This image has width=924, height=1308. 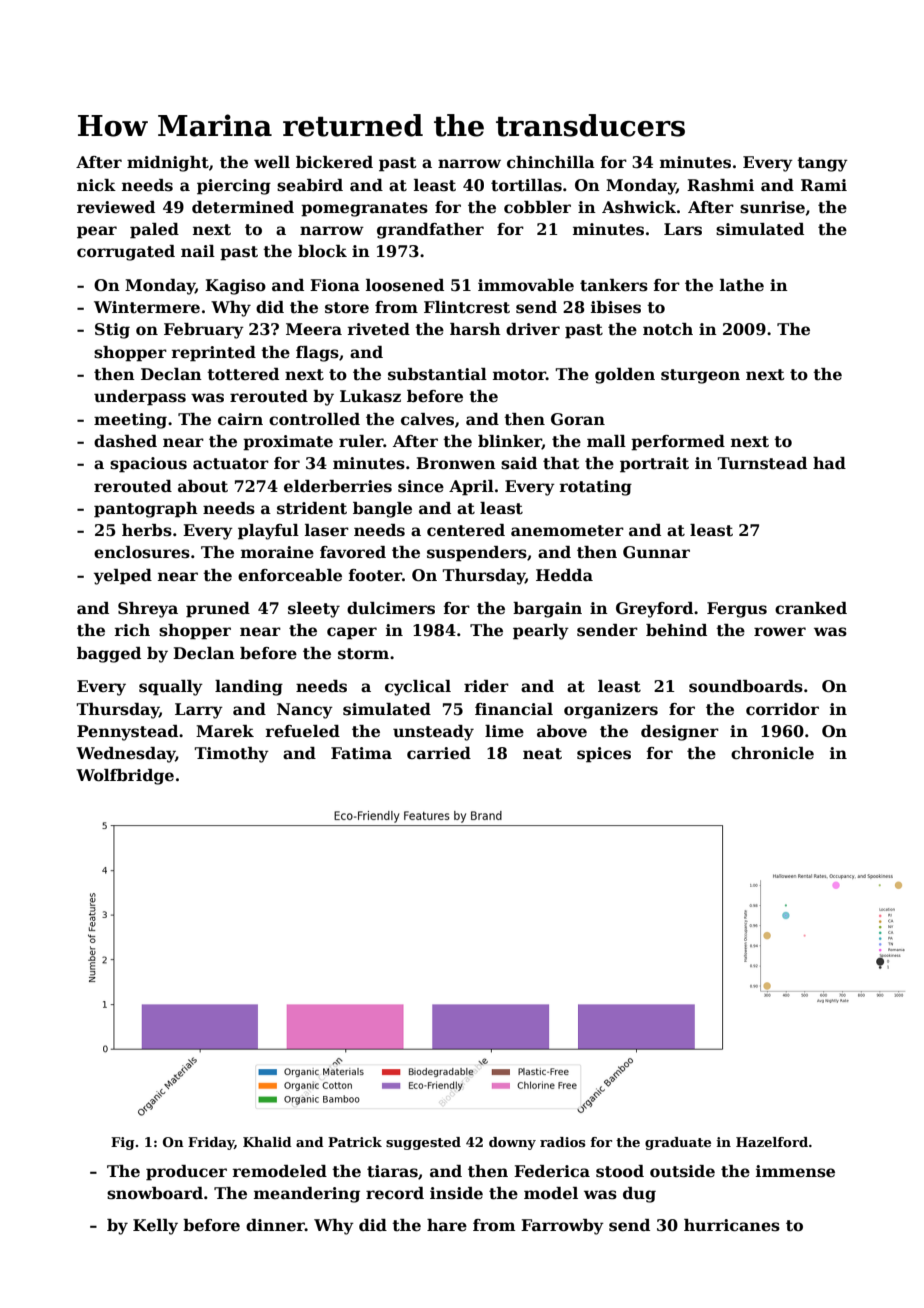 I want to click on cyclical, so click(x=418, y=688).
